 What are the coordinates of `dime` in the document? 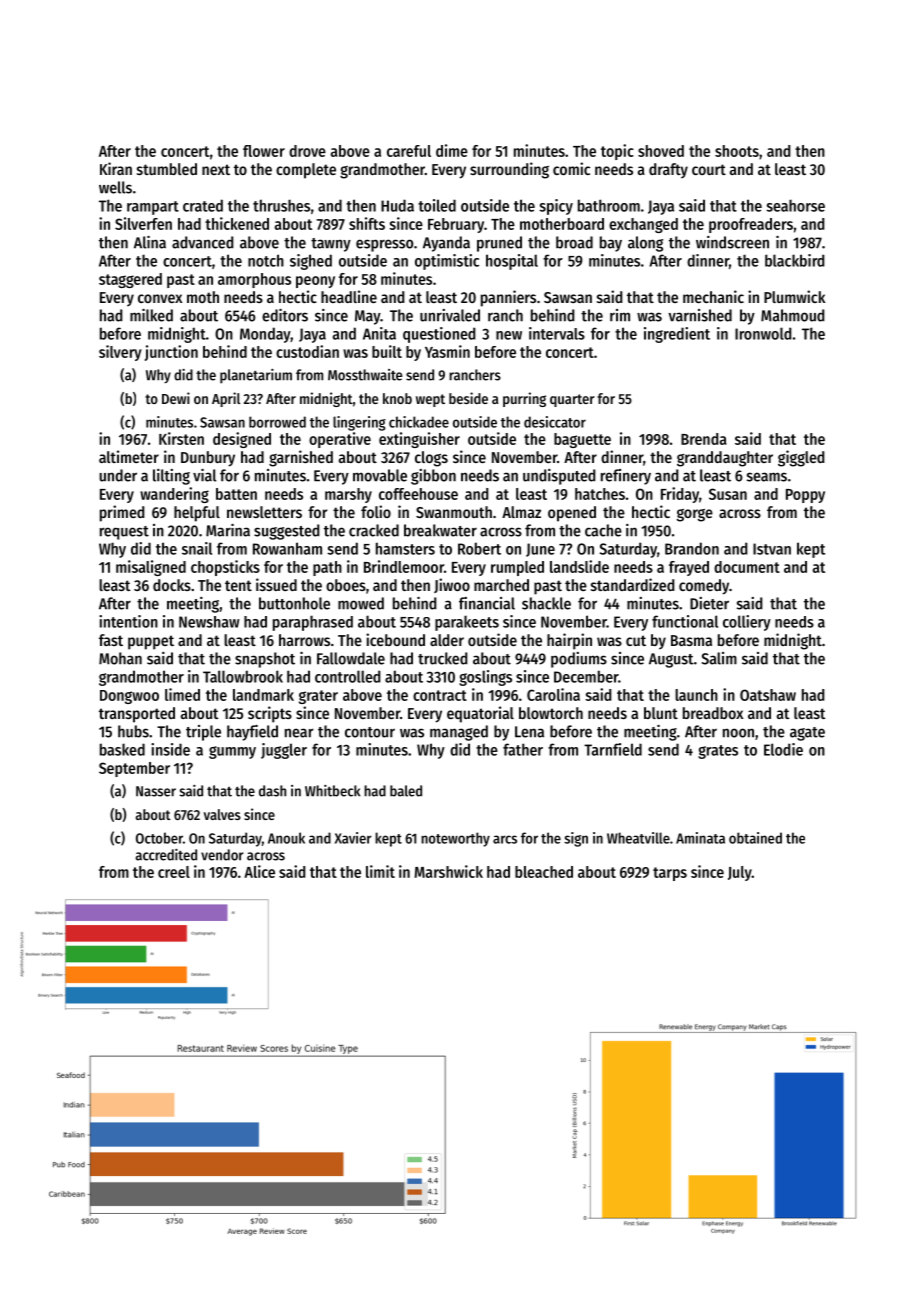 It's located at (452, 150).
